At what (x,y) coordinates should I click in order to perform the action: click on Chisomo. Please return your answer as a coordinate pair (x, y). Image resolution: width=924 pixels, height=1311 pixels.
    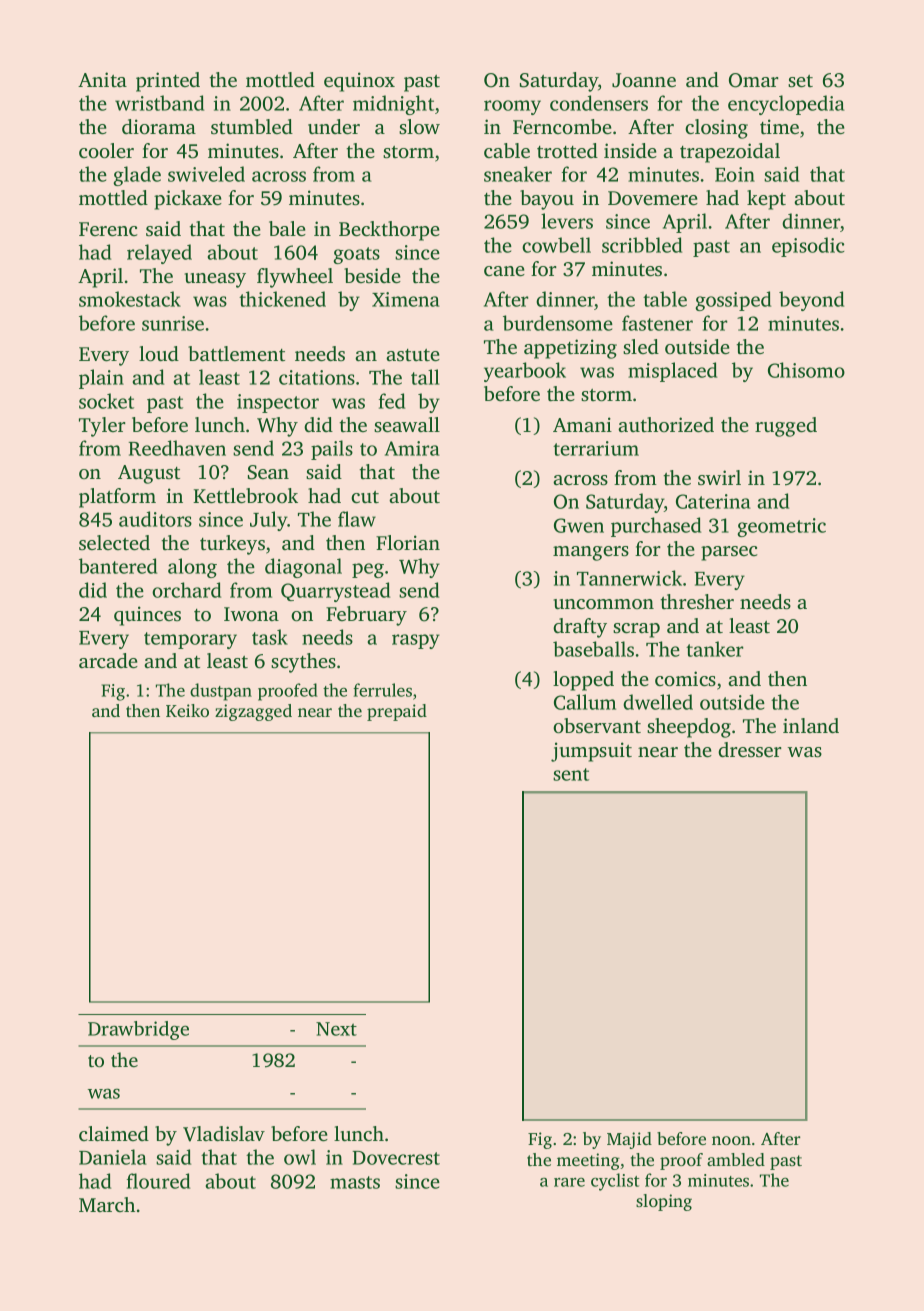
    Looking at the image, I should click on (806, 370).
